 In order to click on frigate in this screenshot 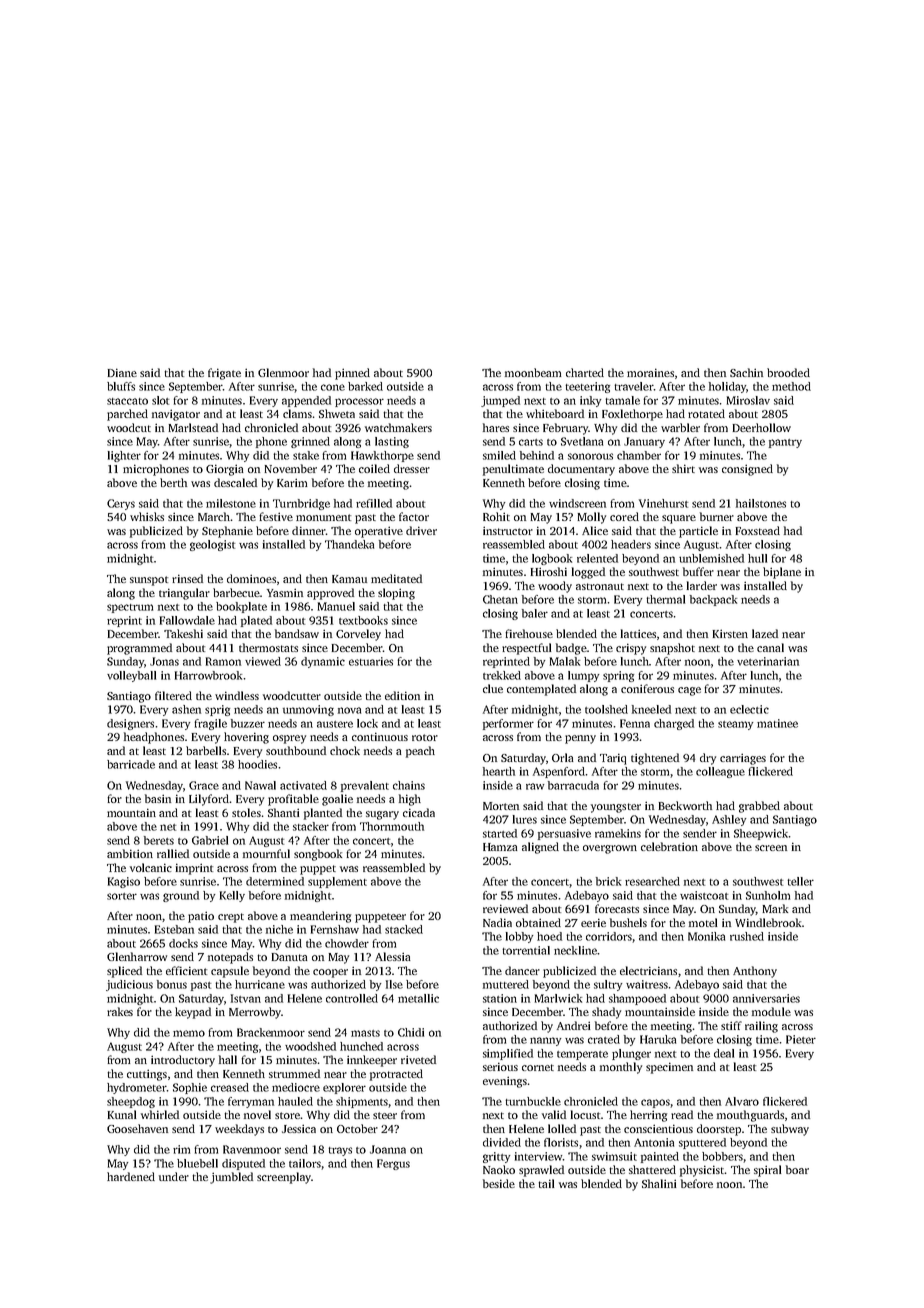, I will do `click(224, 374)`.
